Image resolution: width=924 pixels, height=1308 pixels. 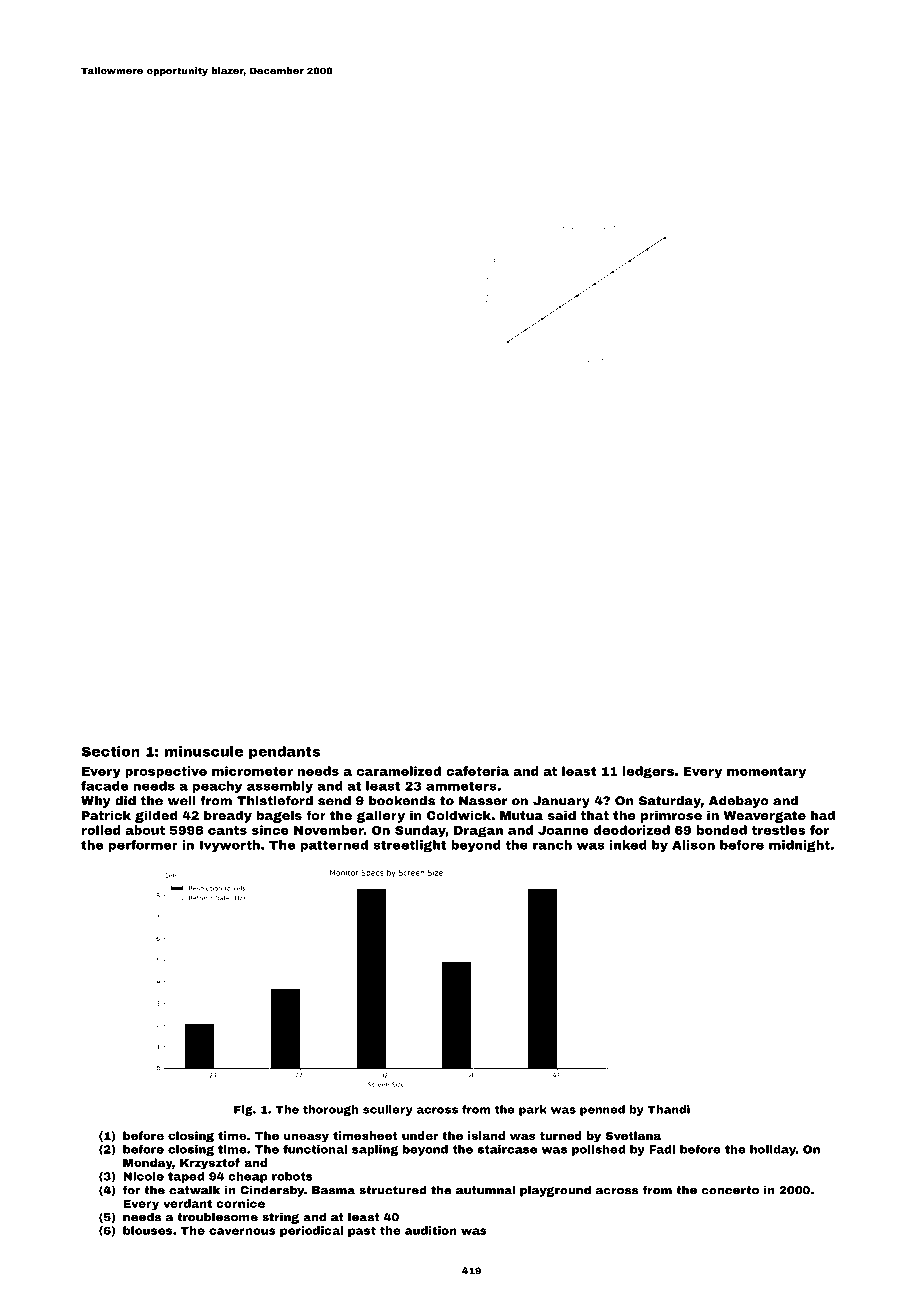 I want to click on ledgers, so click(x=648, y=772).
